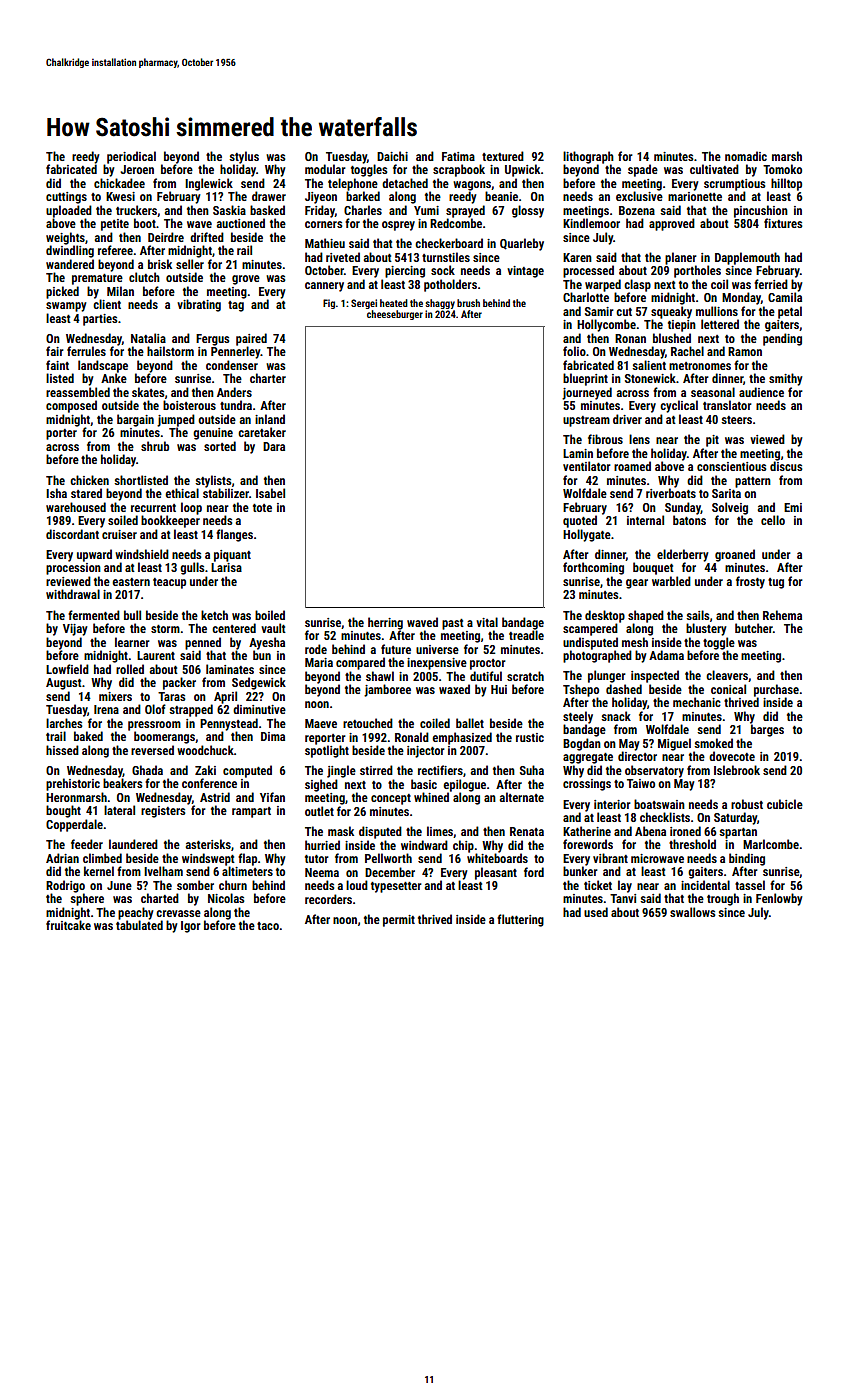  Describe the element at coordinates (262, 508) in the document. I see `tote` at that location.
